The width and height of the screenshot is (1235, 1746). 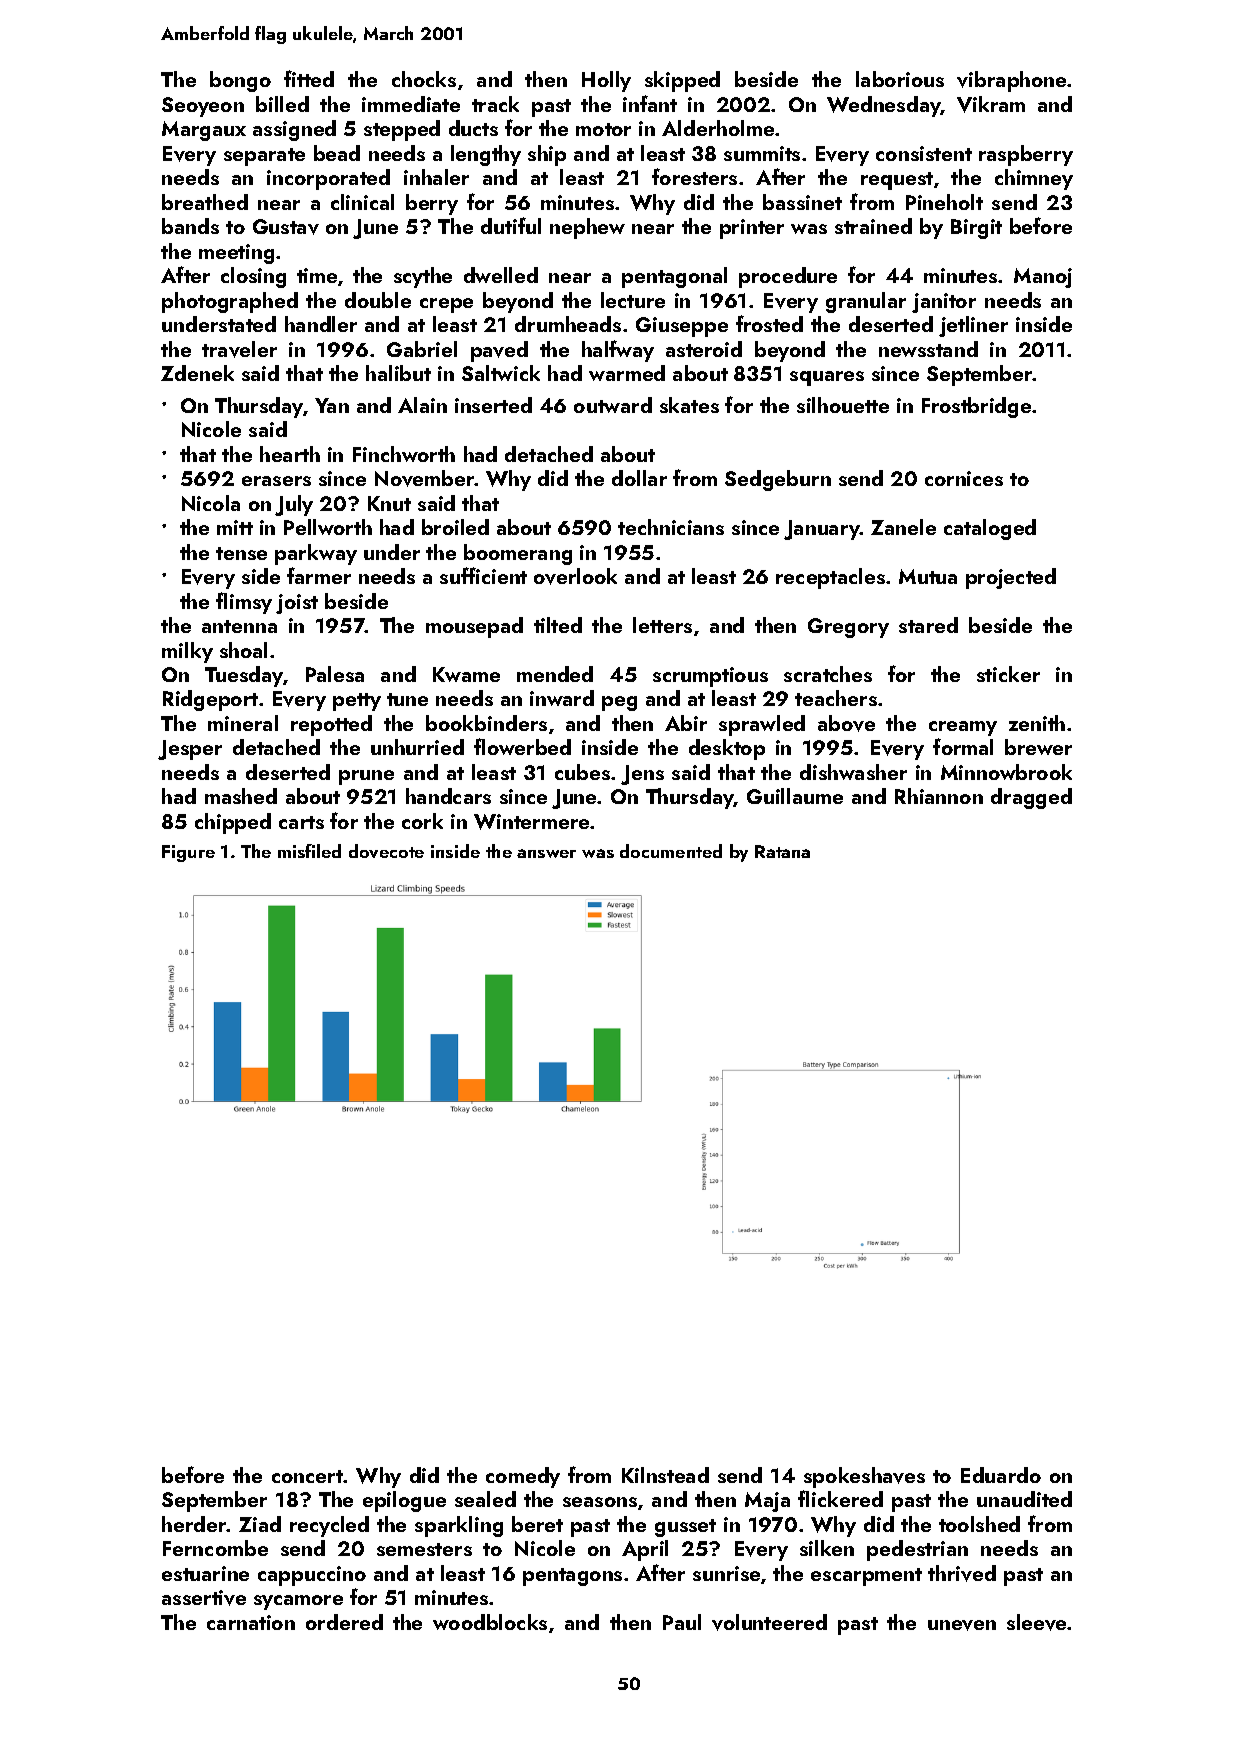 I want to click on ordered, so click(x=344, y=1622).
